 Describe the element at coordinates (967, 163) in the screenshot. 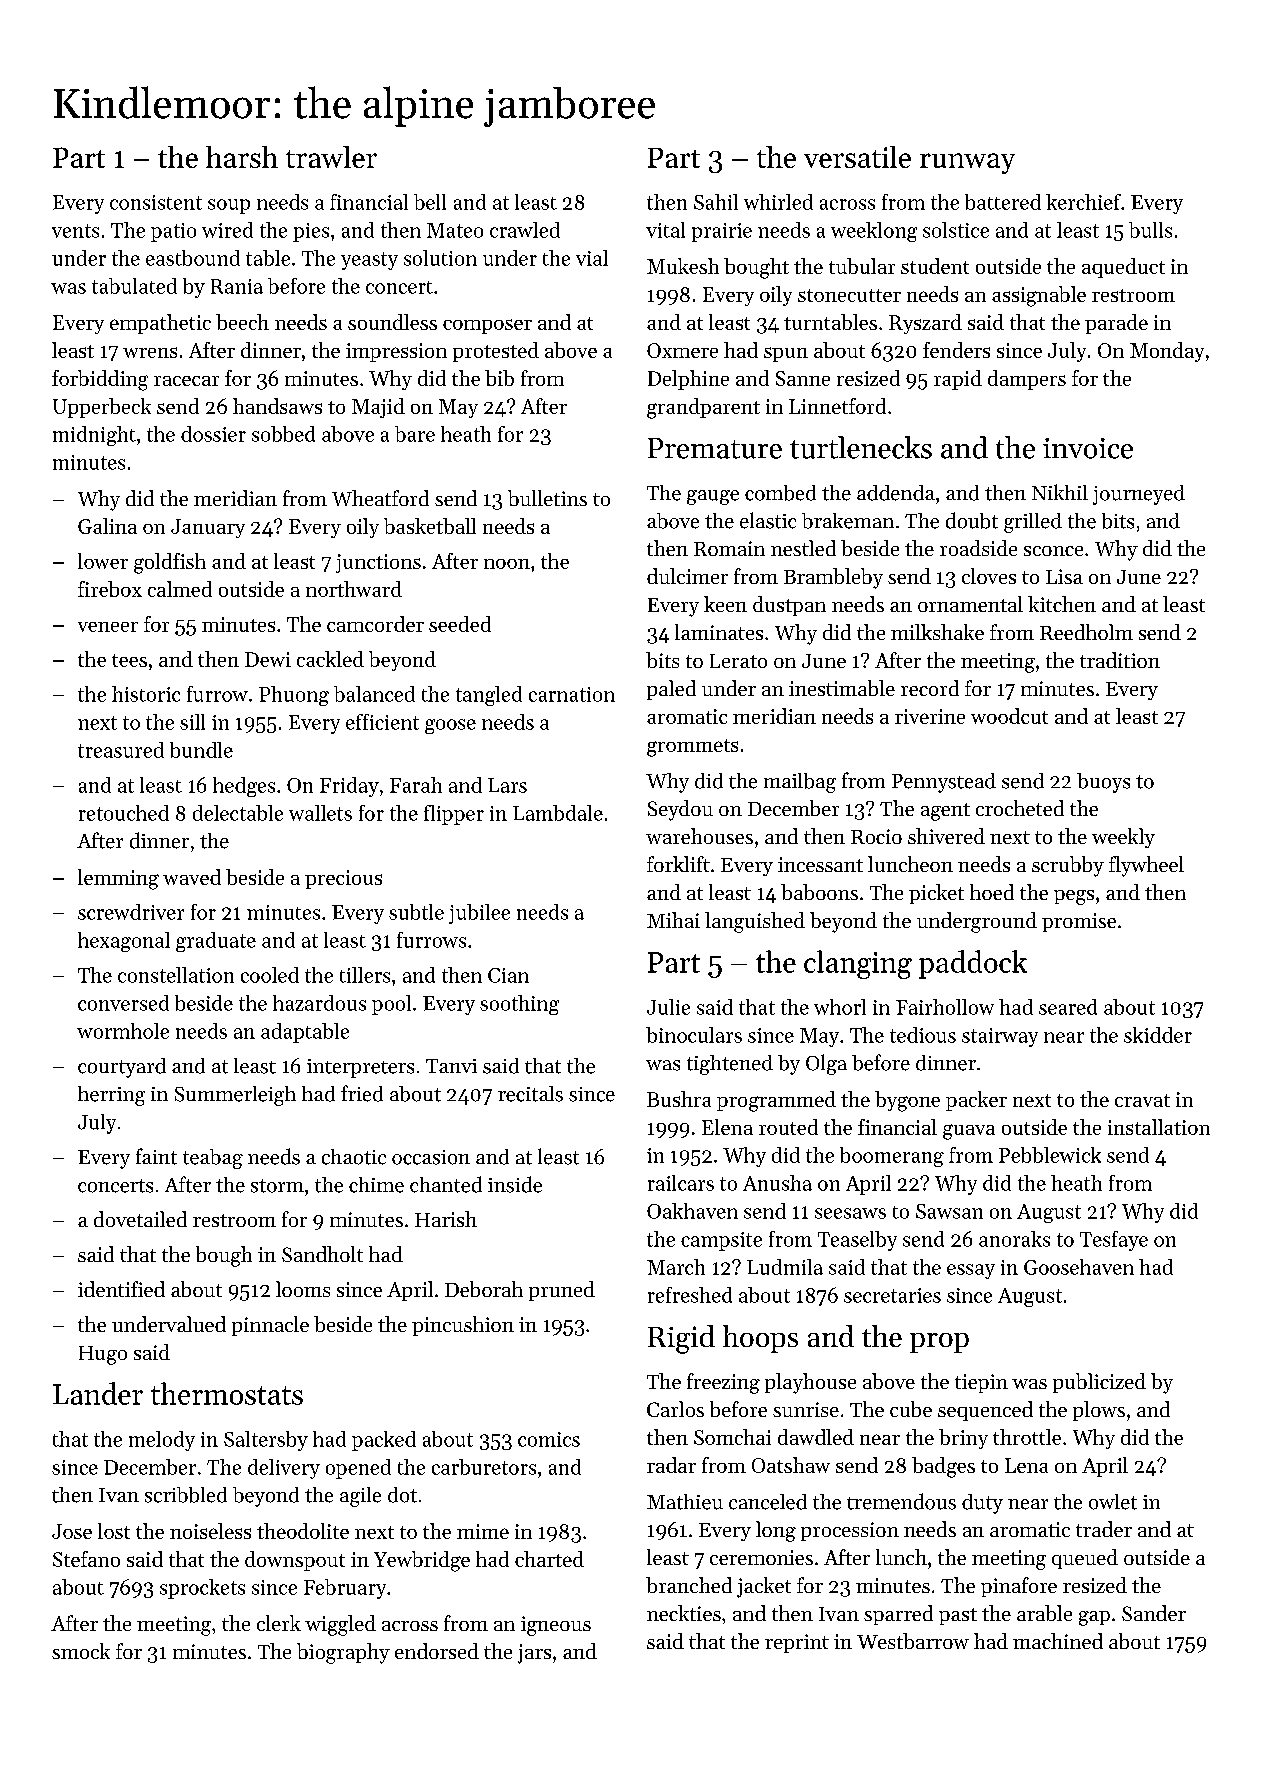

I see `runway` at that location.
